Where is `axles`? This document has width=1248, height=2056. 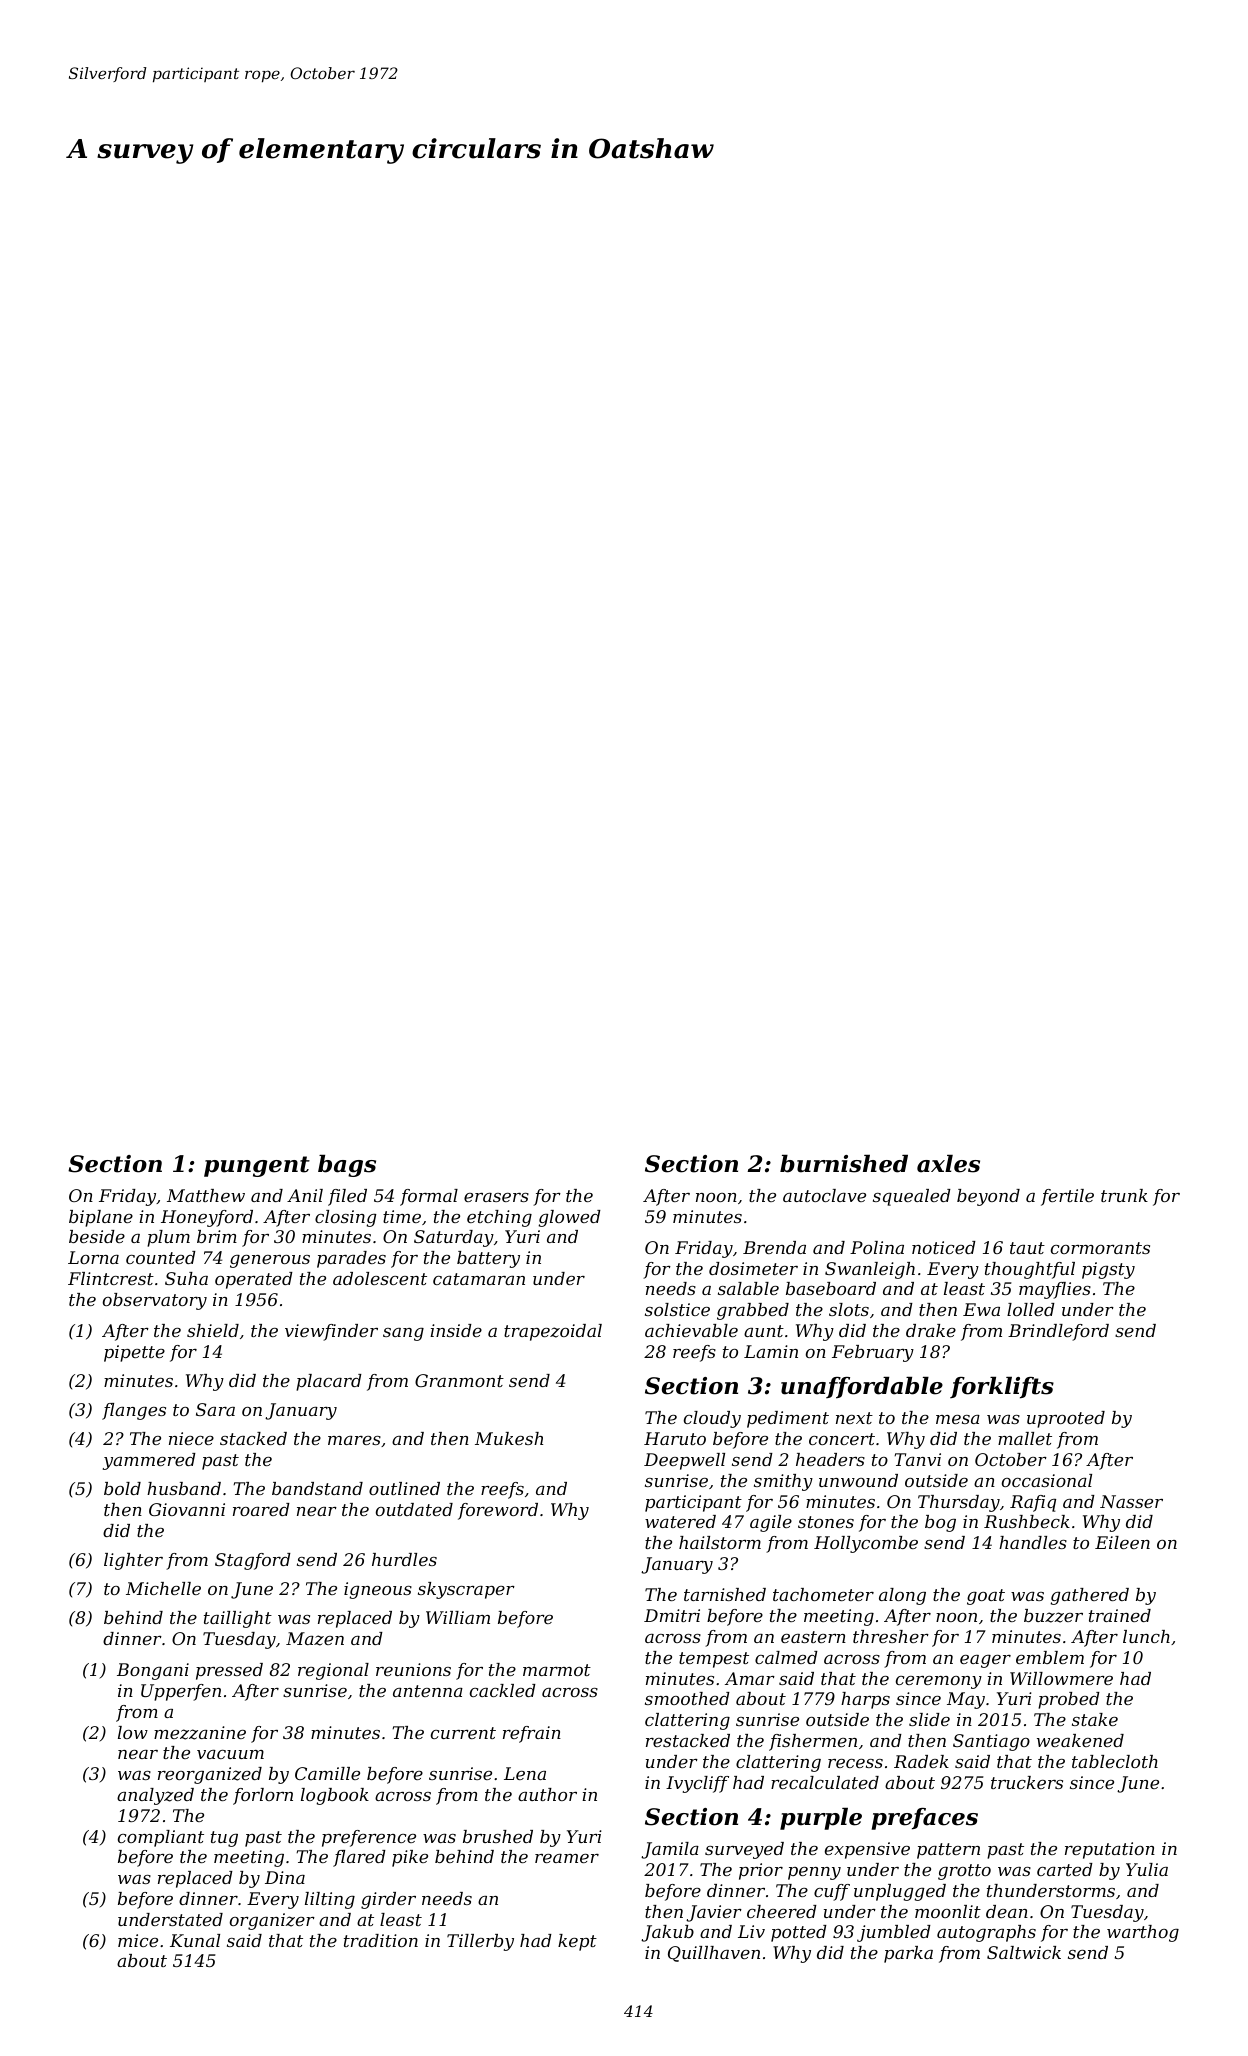
axles is located at coordinates (948, 1164).
